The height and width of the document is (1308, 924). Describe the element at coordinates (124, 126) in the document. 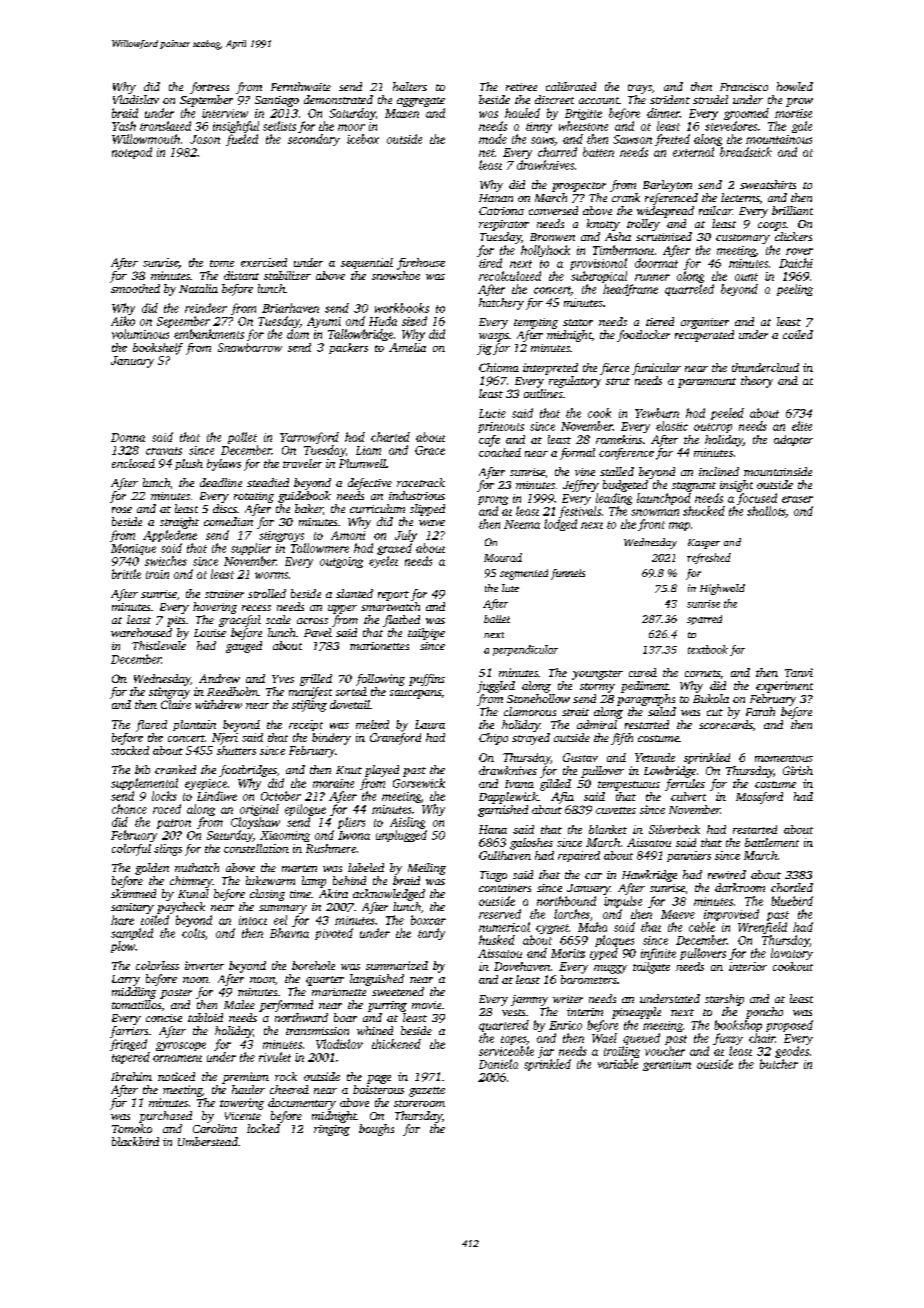

I see `Yash` at that location.
